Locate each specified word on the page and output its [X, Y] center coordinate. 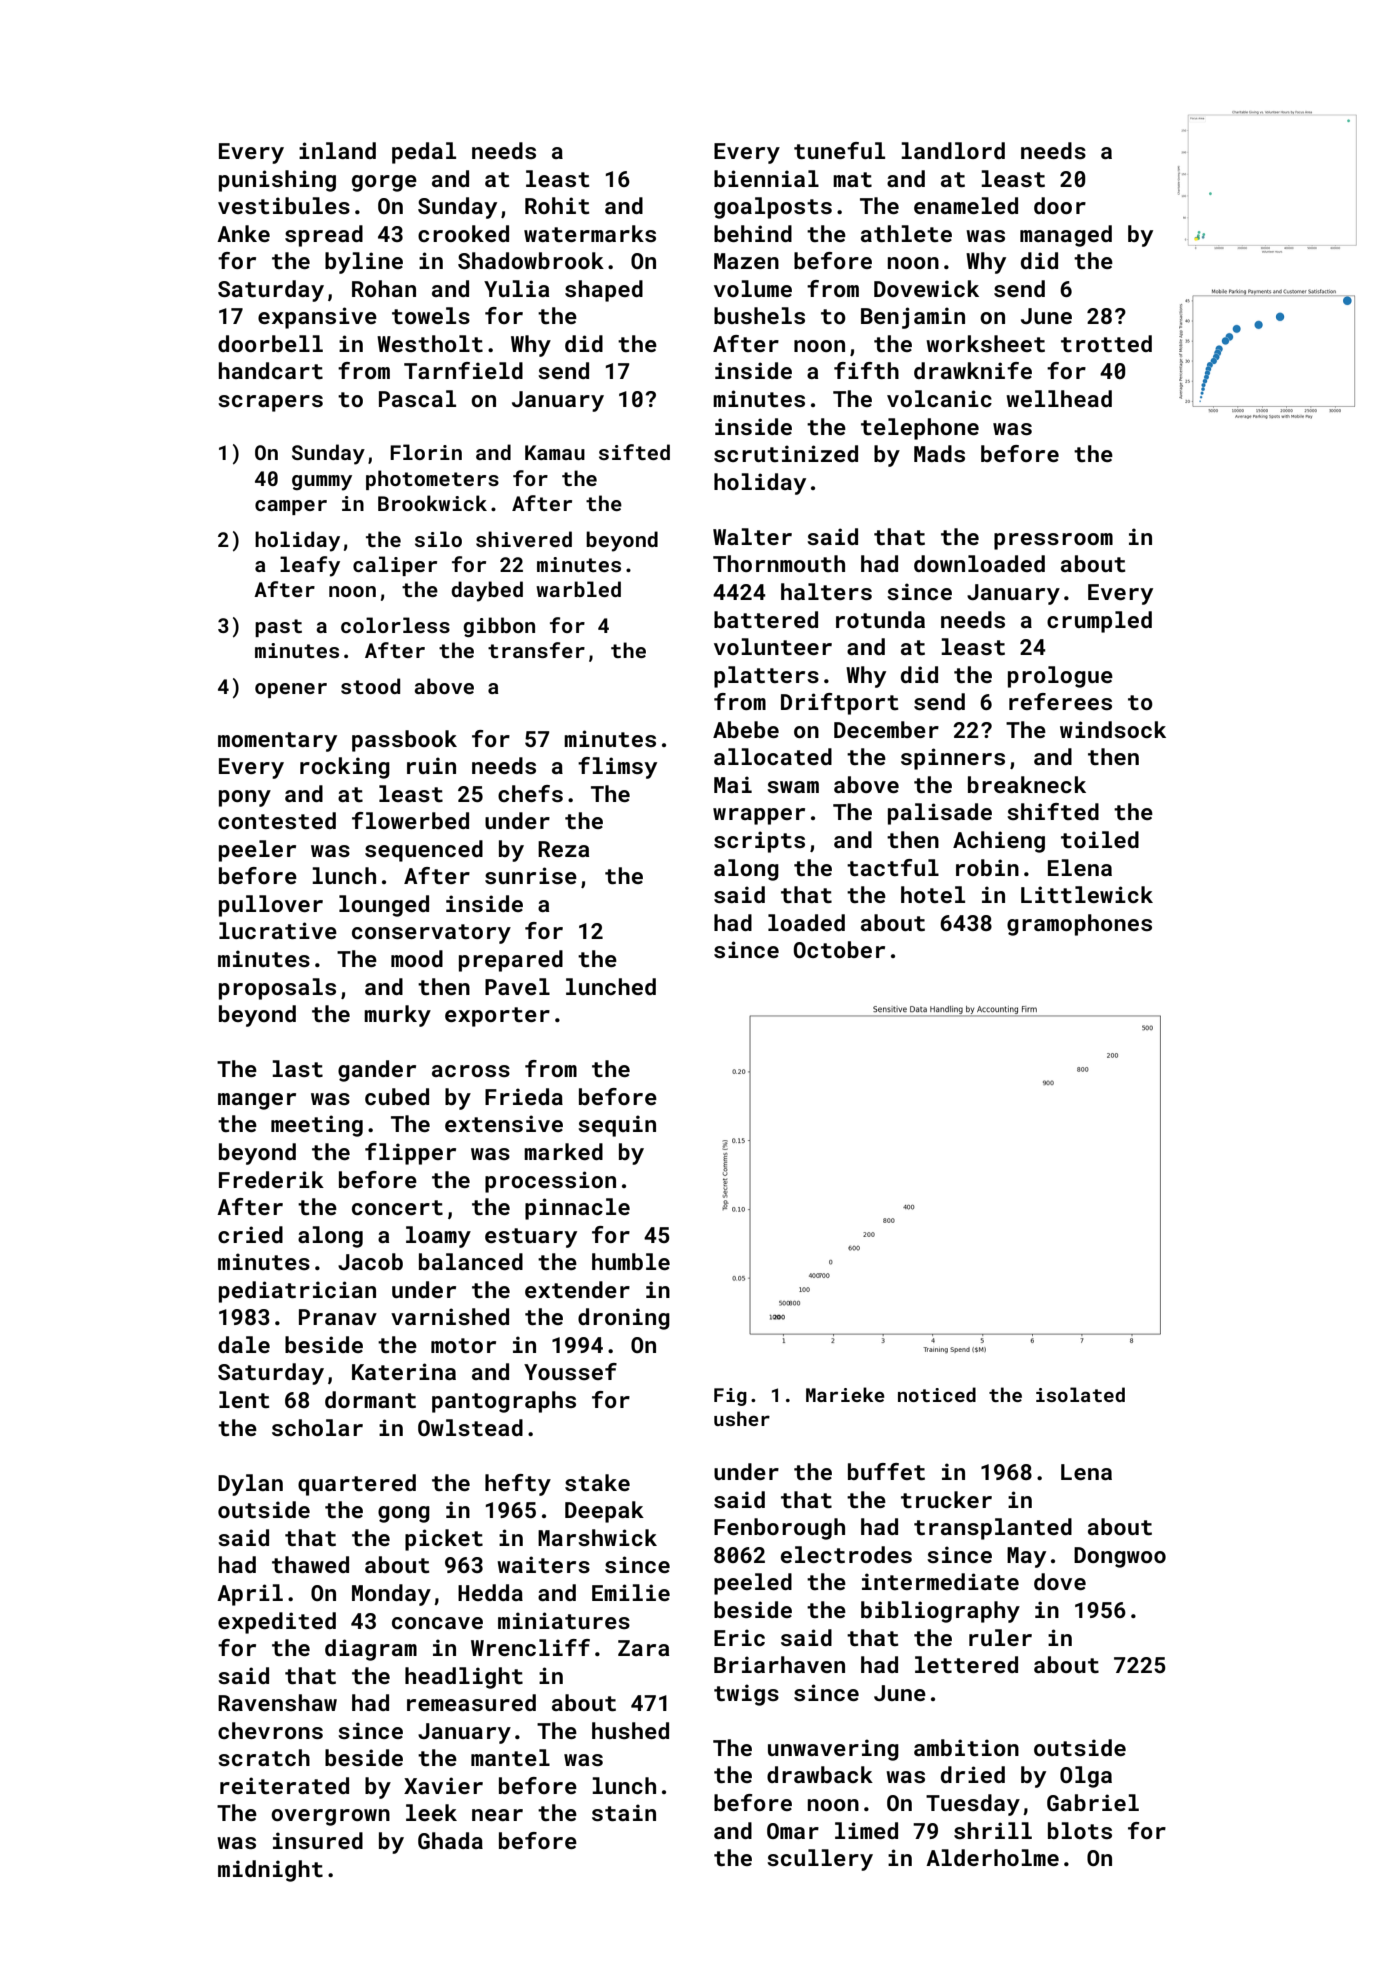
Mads [939, 453]
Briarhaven [779, 1664]
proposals [277, 989]
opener [291, 690]
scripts [759, 842]
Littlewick [1087, 894]
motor [463, 1345]
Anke [243, 233]
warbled [578, 589]
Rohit [557, 205]
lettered [966, 1664]
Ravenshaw [277, 1702]
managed [1066, 236]
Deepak [604, 1512]
